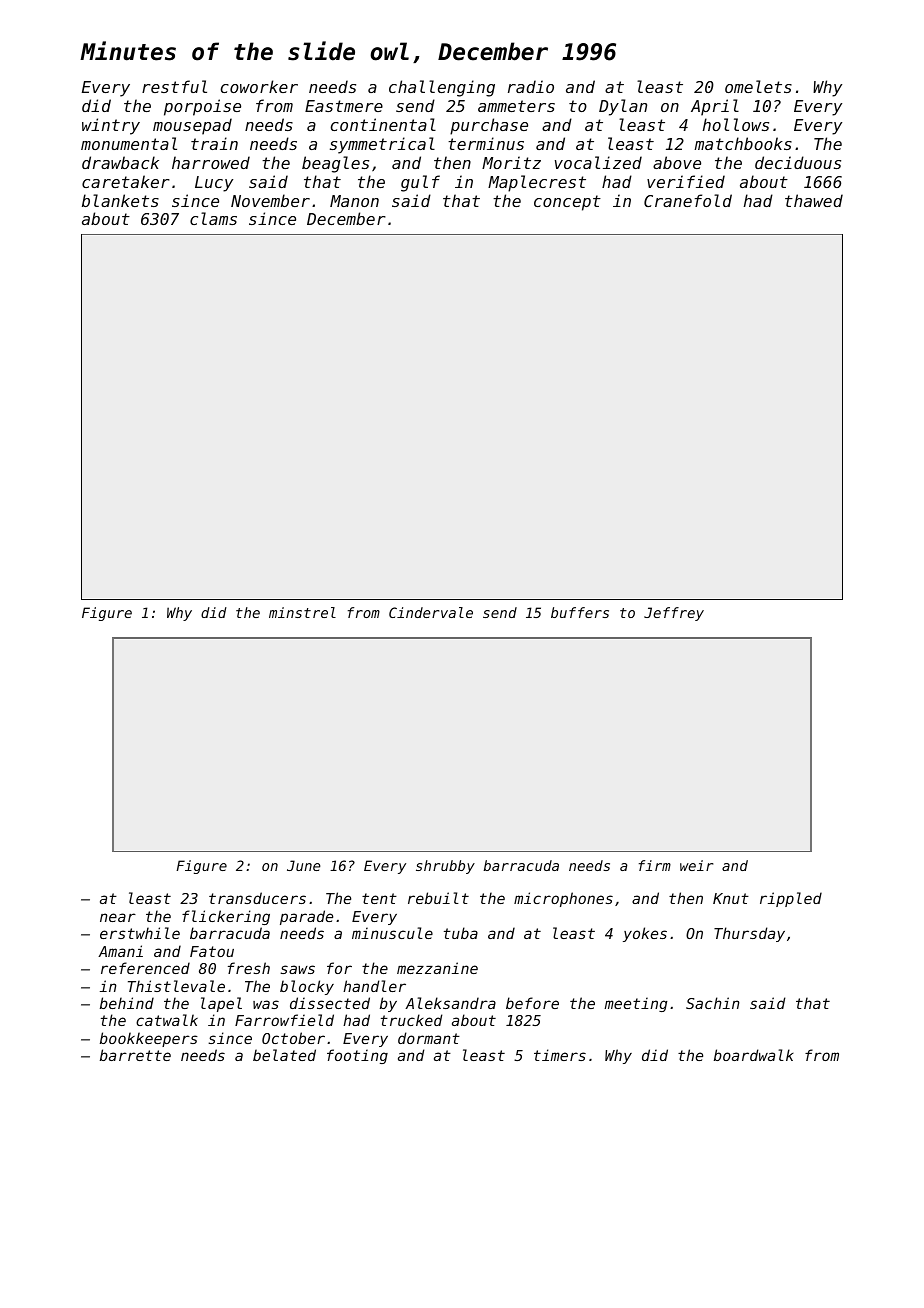  What do you see at coordinates (754, 1055) in the image?
I see `boardwalk` at bounding box center [754, 1055].
